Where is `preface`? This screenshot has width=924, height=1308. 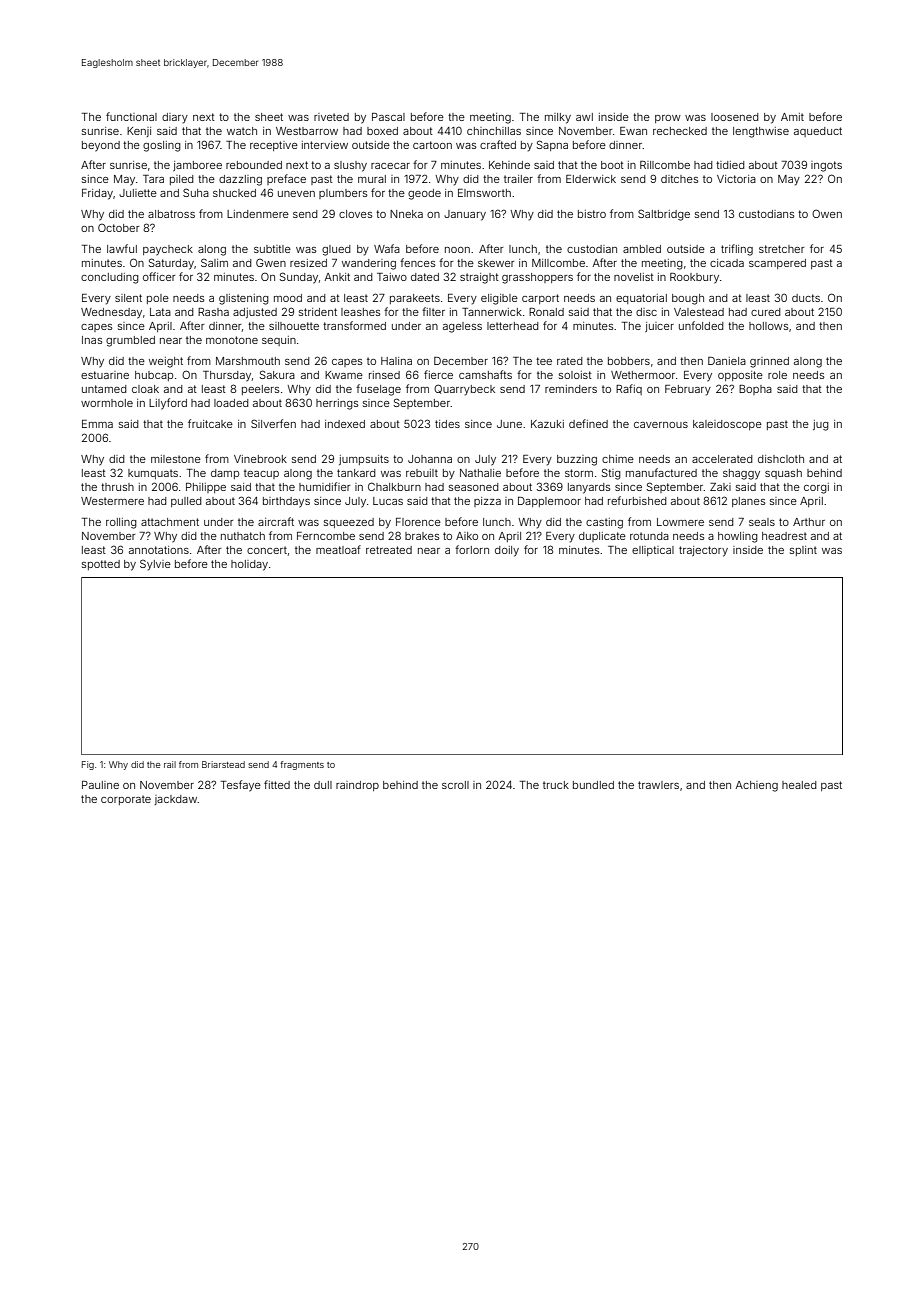
preface is located at coordinates (286, 179).
